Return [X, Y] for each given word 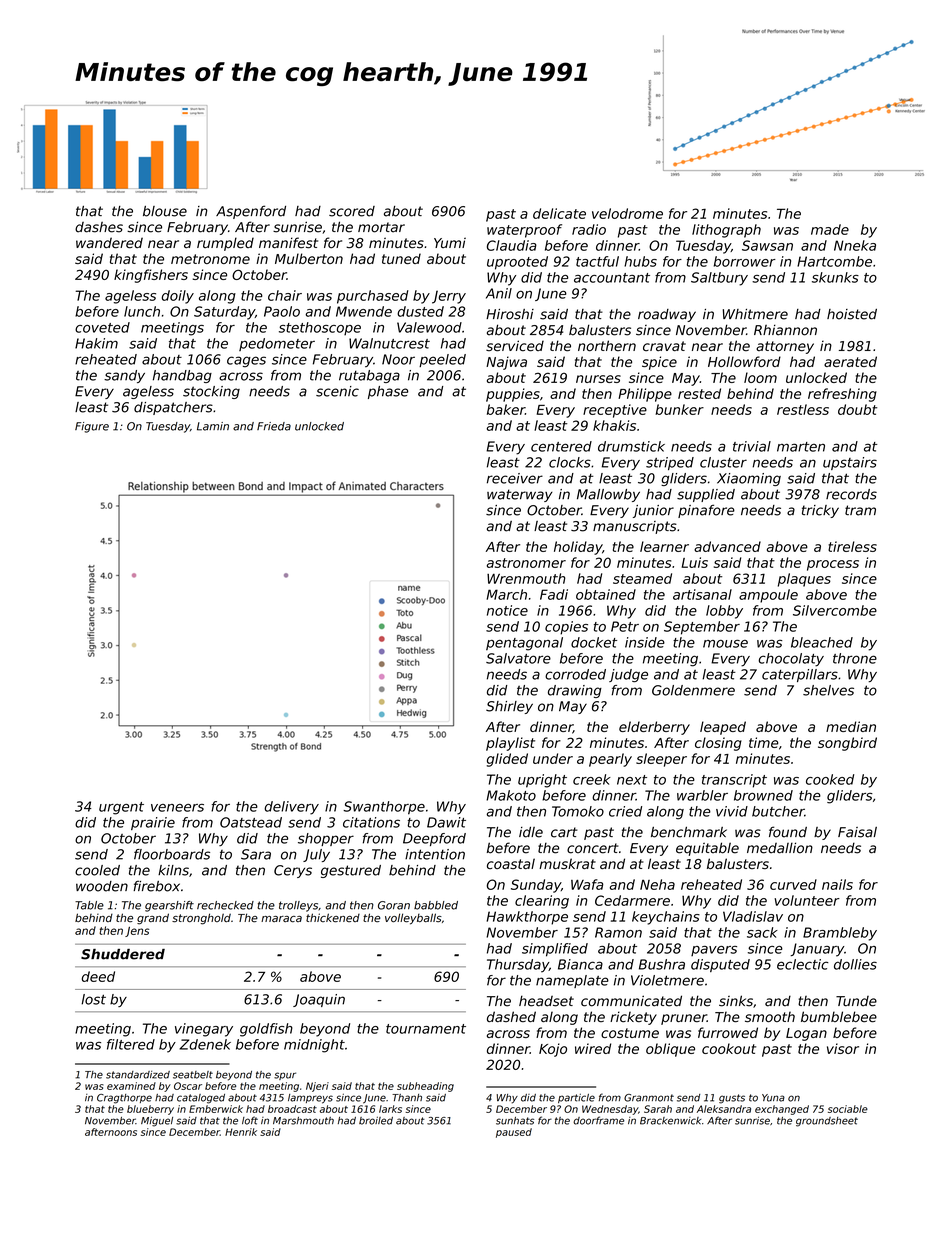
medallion [780, 848]
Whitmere [755, 314]
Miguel [157, 1122]
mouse [725, 644]
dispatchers [173, 408]
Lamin [213, 426]
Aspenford [251, 212]
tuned [401, 258]
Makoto [511, 795]
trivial [752, 446]
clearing [542, 902]
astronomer [526, 563]
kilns [173, 870]
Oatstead [251, 822]
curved [793, 884]
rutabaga [369, 376]
